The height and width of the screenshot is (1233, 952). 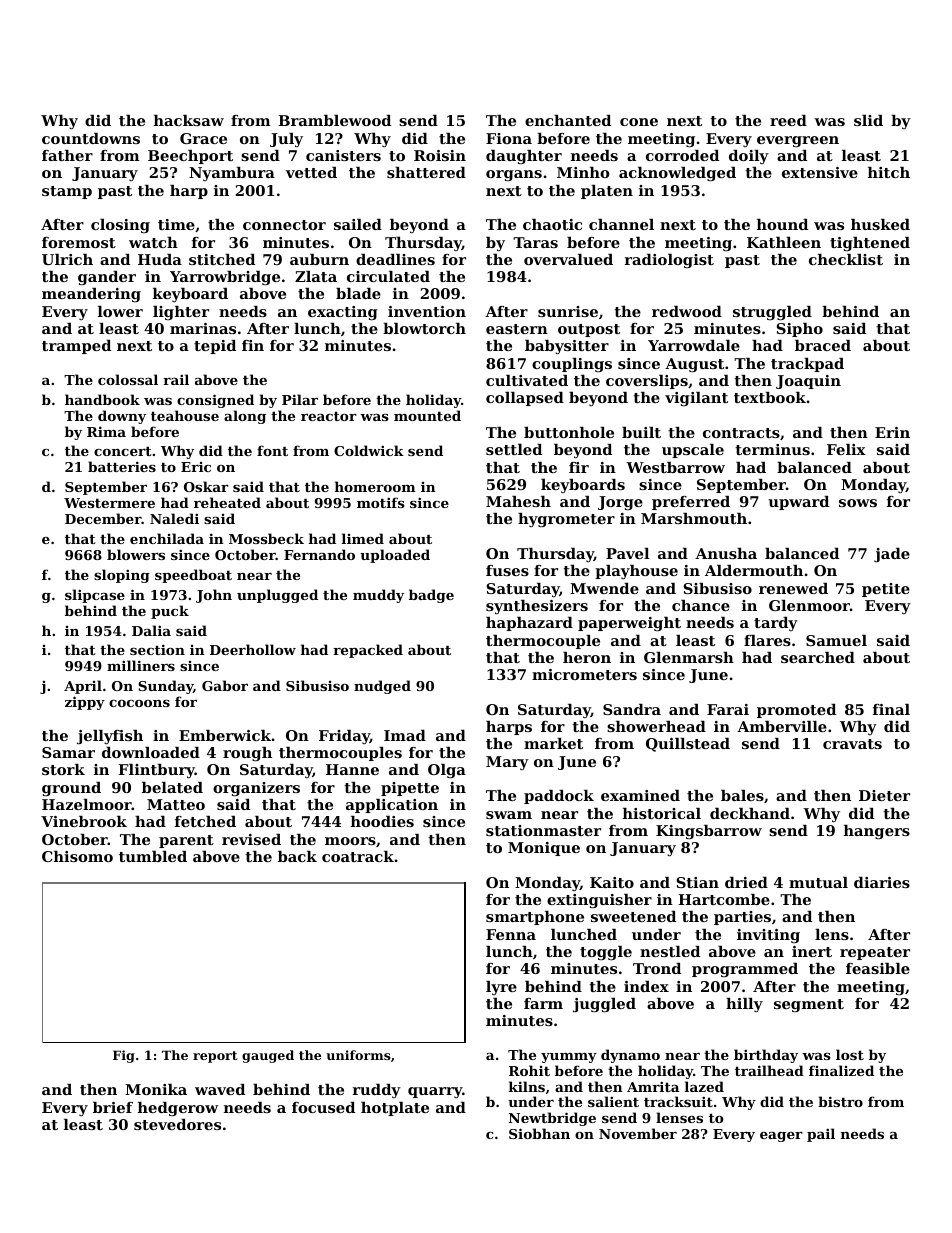 What do you see at coordinates (220, 1089) in the screenshot?
I see `waved` at bounding box center [220, 1089].
